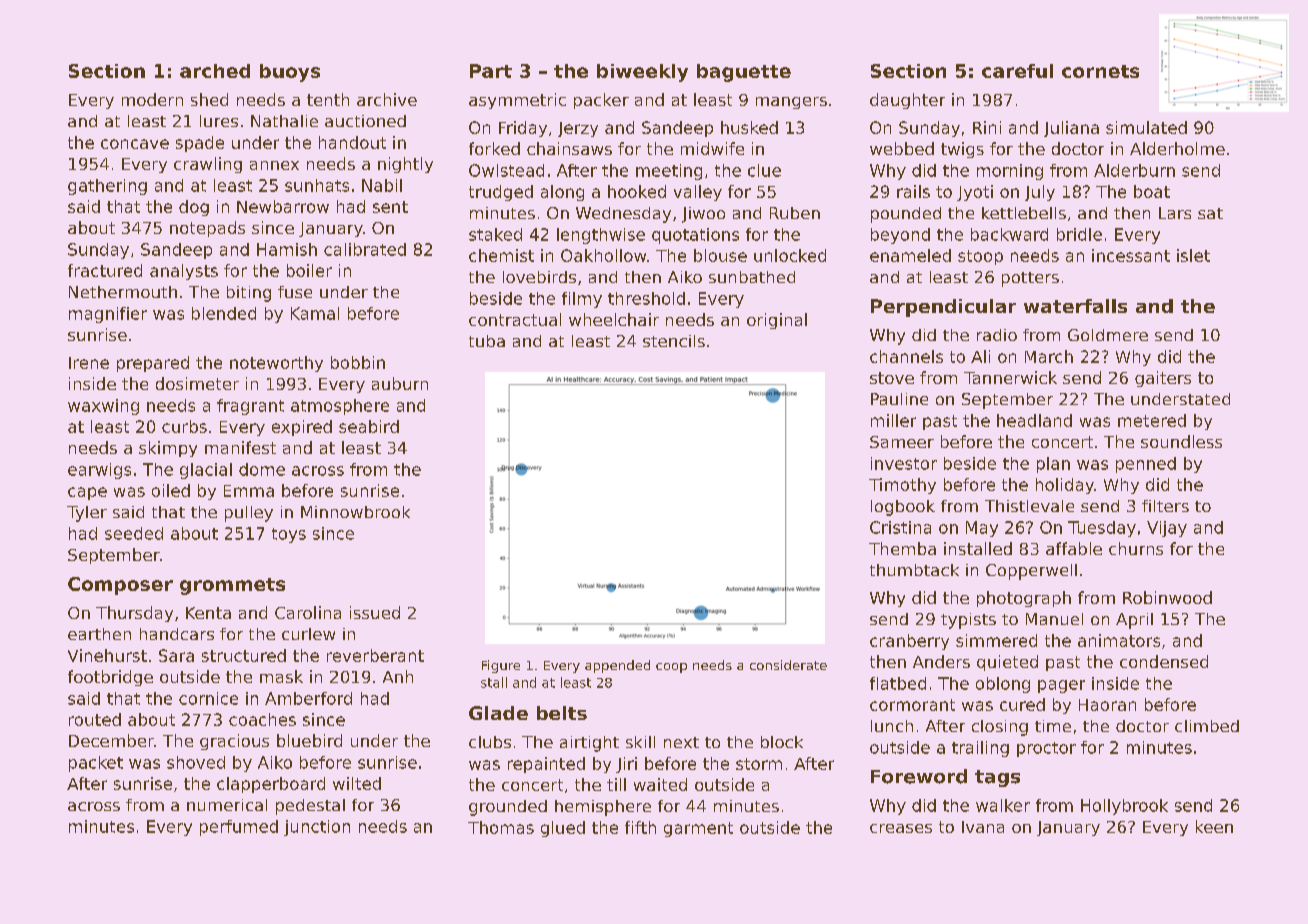 The image size is (1308, 924). Describe the element at coordinates (96, 764) in the image. I see `packet` at that location.
